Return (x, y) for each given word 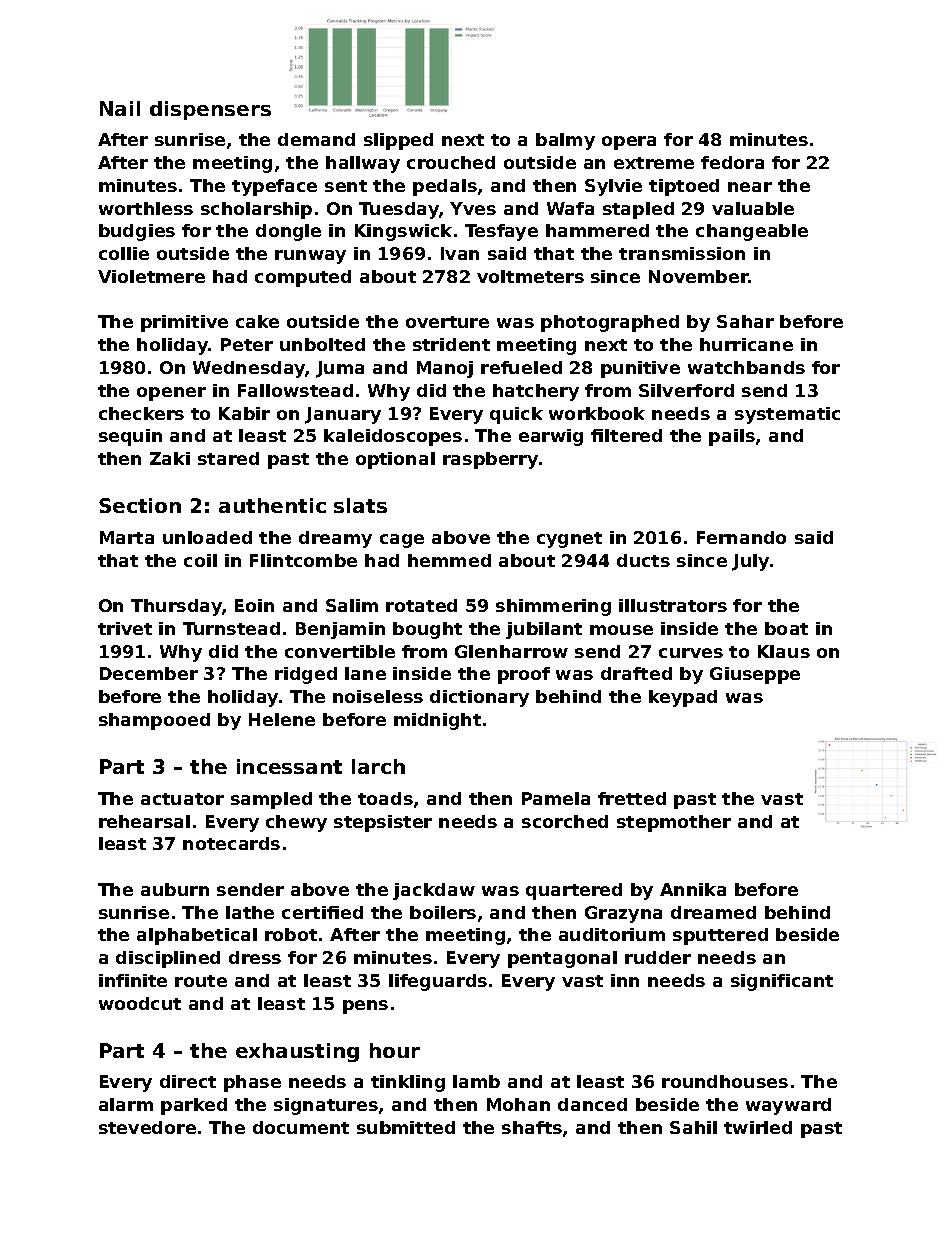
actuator (182, 799)
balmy (565, 141)
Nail (120, 108)
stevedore (147, 1127)
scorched (565, 821)
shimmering (553, 607)
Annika (693, 889)
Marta (127, 537)
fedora (732, 162)
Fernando (741, 537)
